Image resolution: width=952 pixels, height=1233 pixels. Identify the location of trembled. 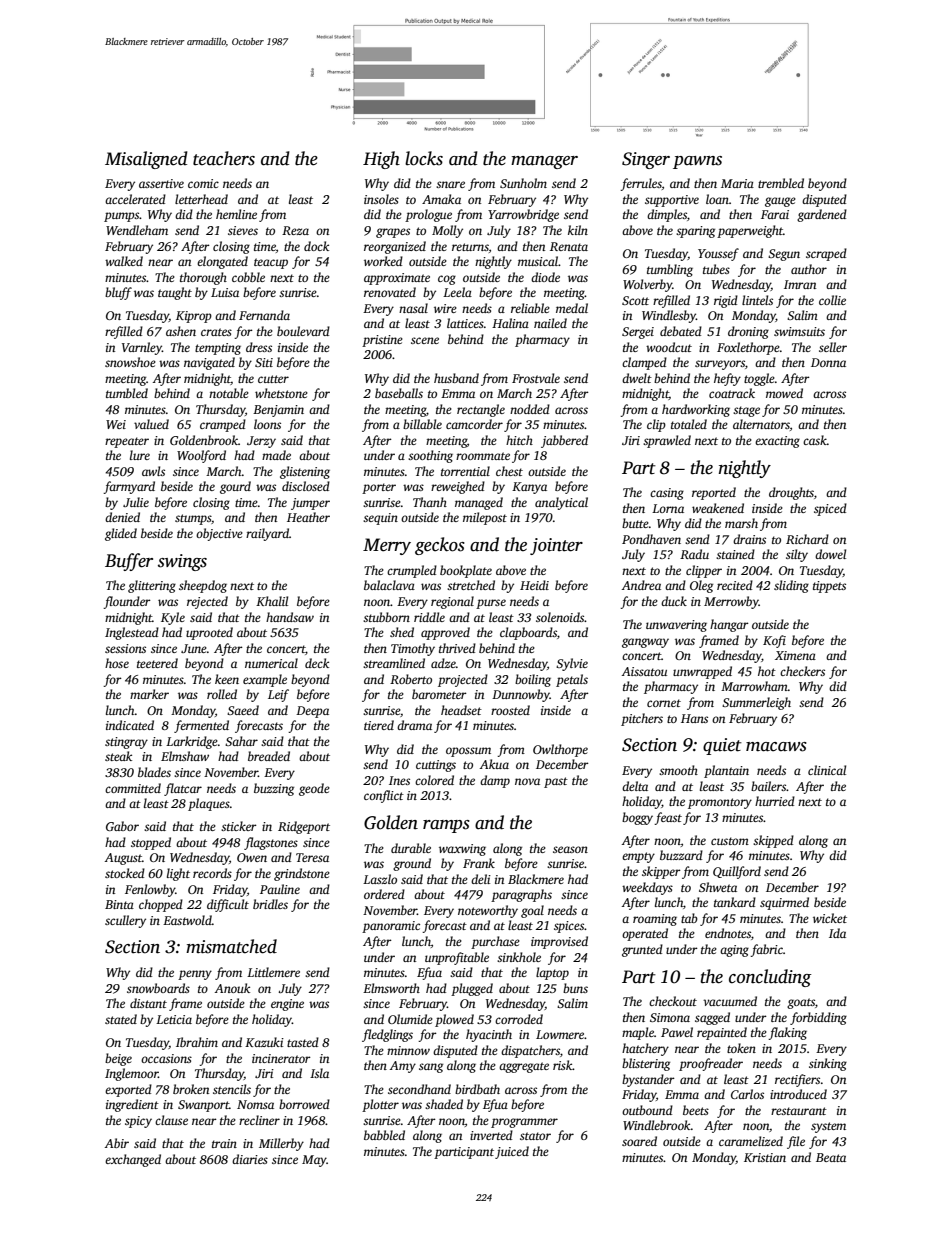
(781, 183).
